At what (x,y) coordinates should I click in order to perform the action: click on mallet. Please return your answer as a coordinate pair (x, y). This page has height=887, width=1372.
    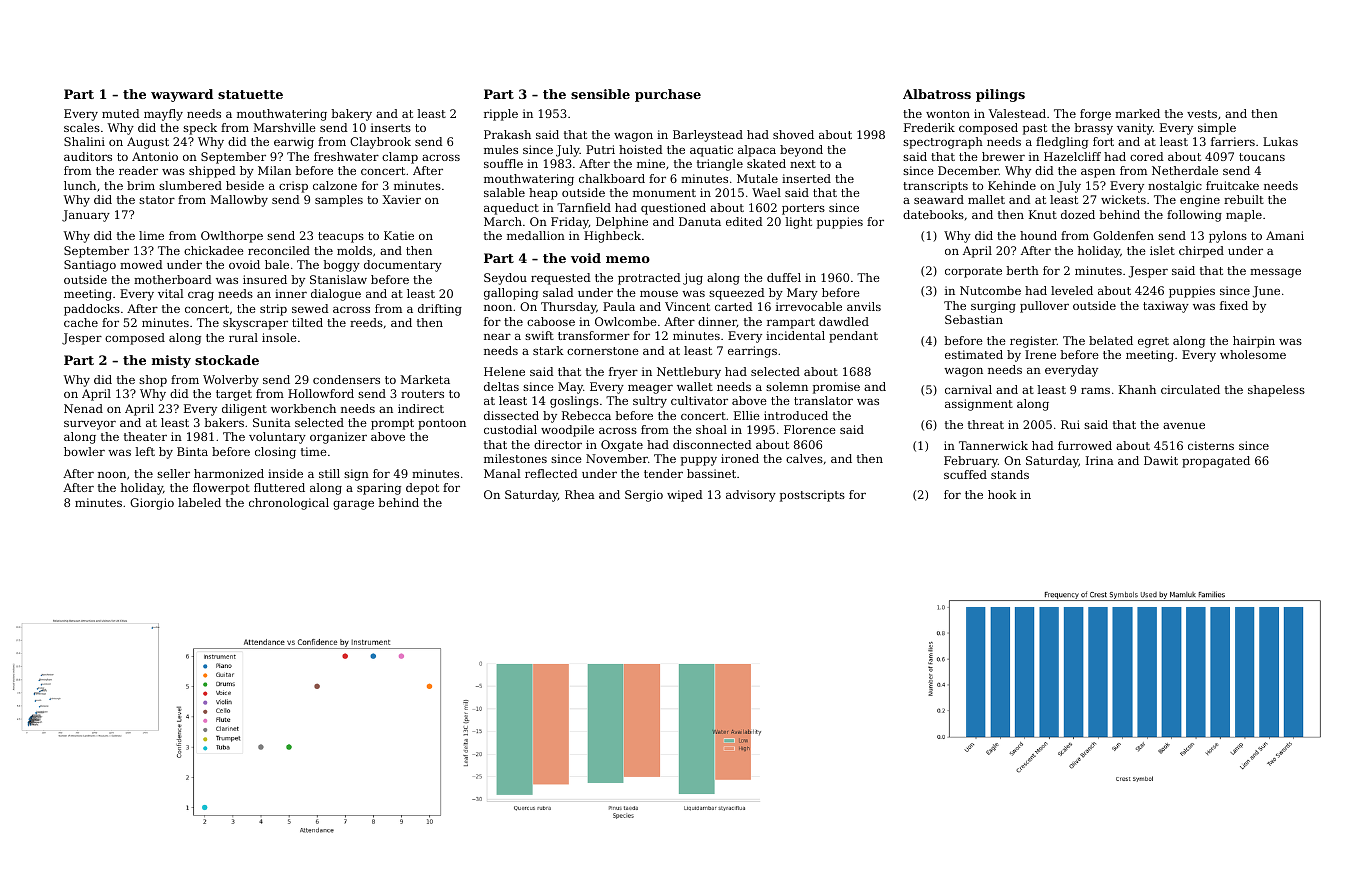
    Looking at the image, I should click on (986, 199).
